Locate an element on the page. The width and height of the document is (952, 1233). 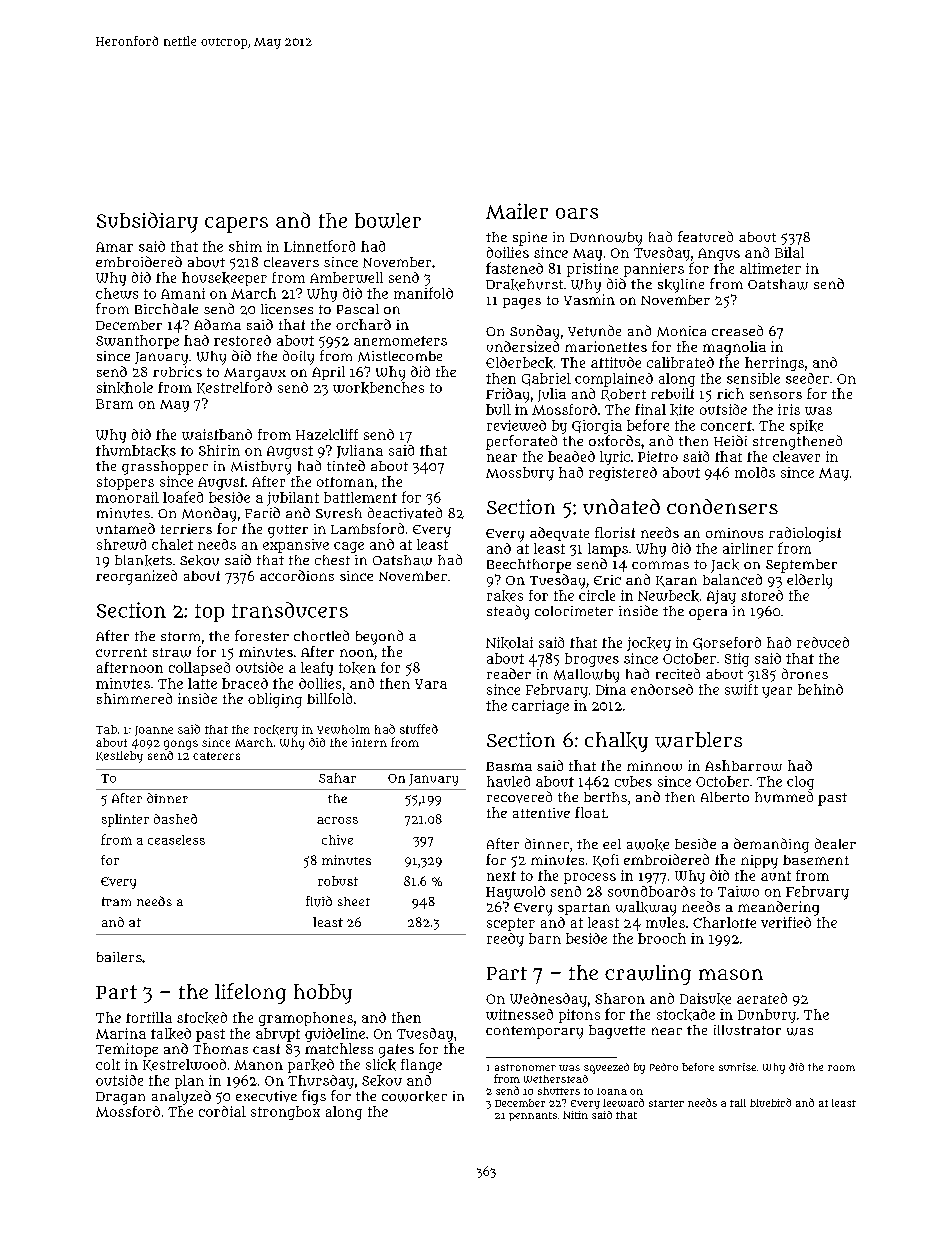
year is located at coordinates (777, 692).
